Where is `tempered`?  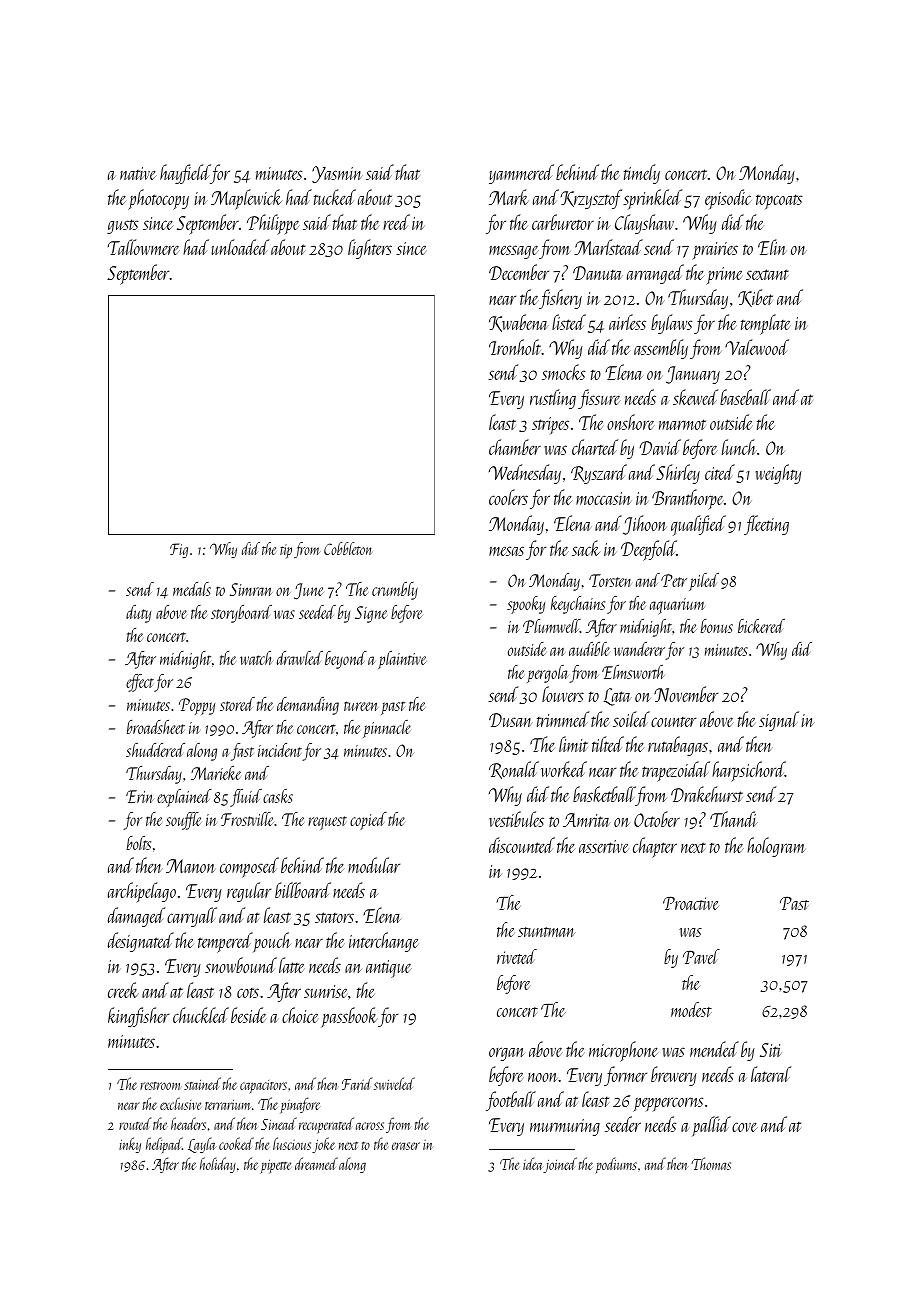 tempered is located at coordinates (225, 942).
